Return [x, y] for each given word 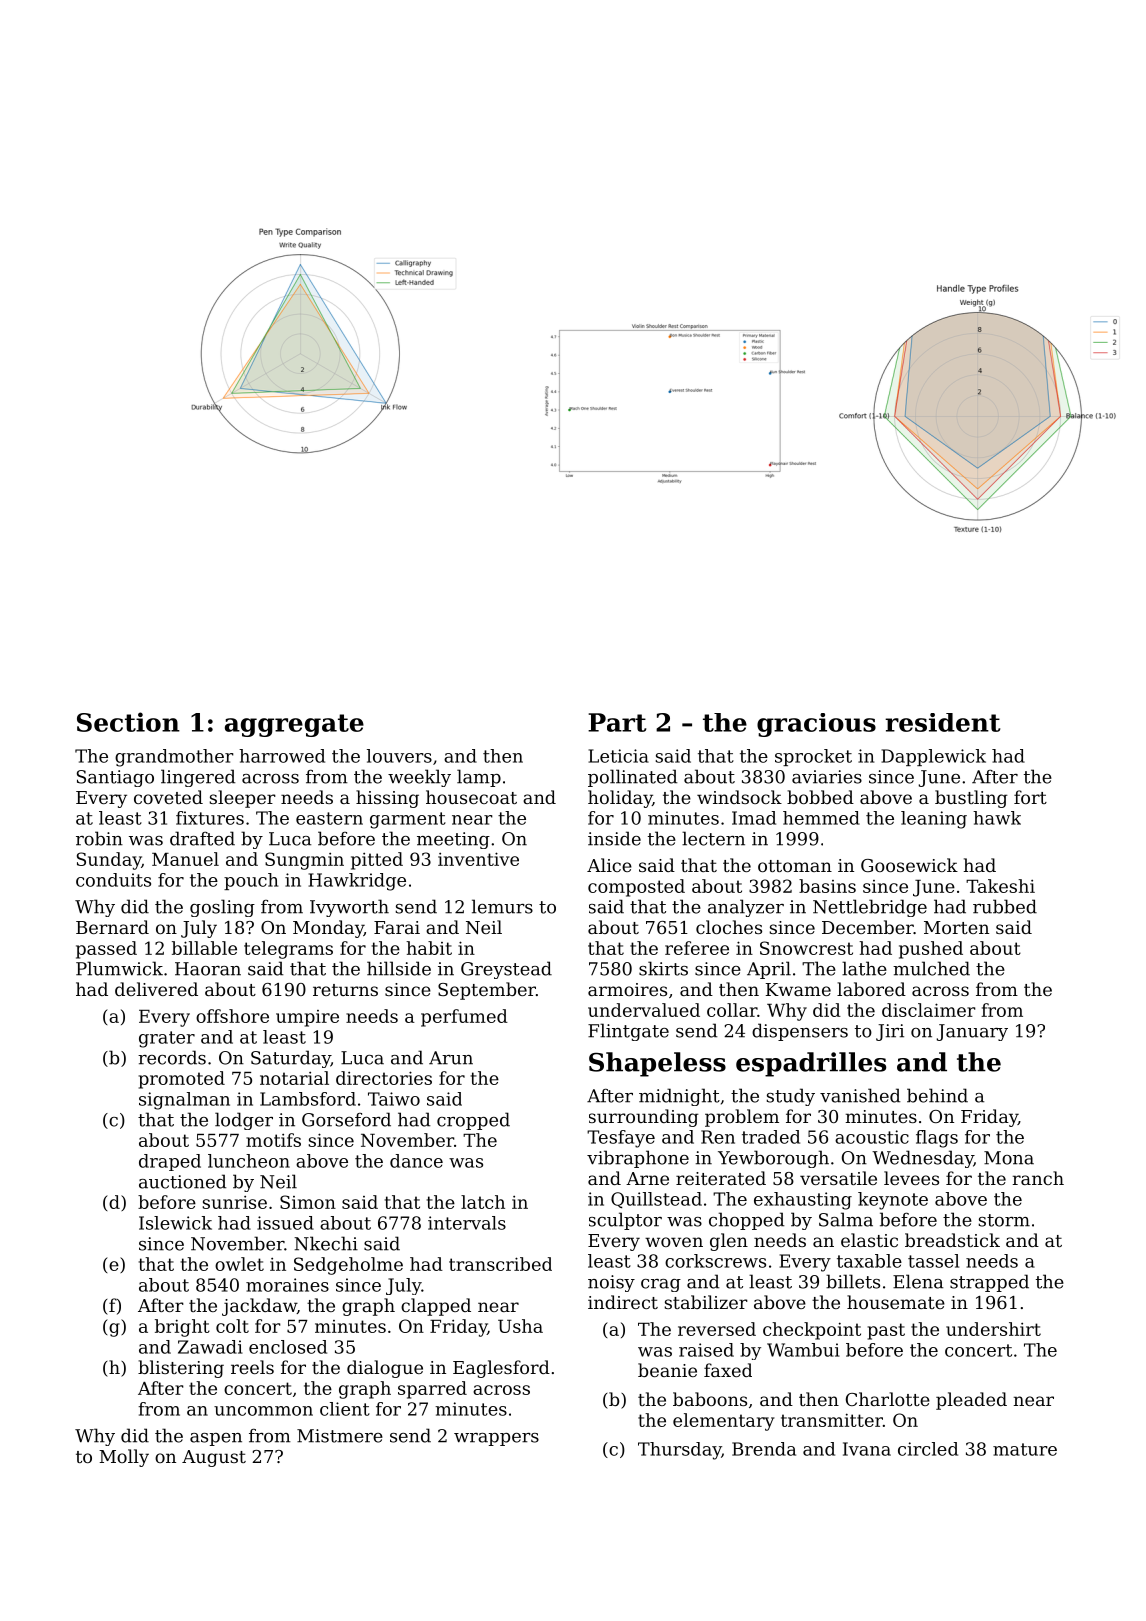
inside [614, 838]
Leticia [618, 756]
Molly [124, 1458]
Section [128, 722]
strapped [989, 1283]
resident [942, 722]
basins [827, 886]
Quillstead [656, 1200]
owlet [239, 1264]
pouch [251, 881]
